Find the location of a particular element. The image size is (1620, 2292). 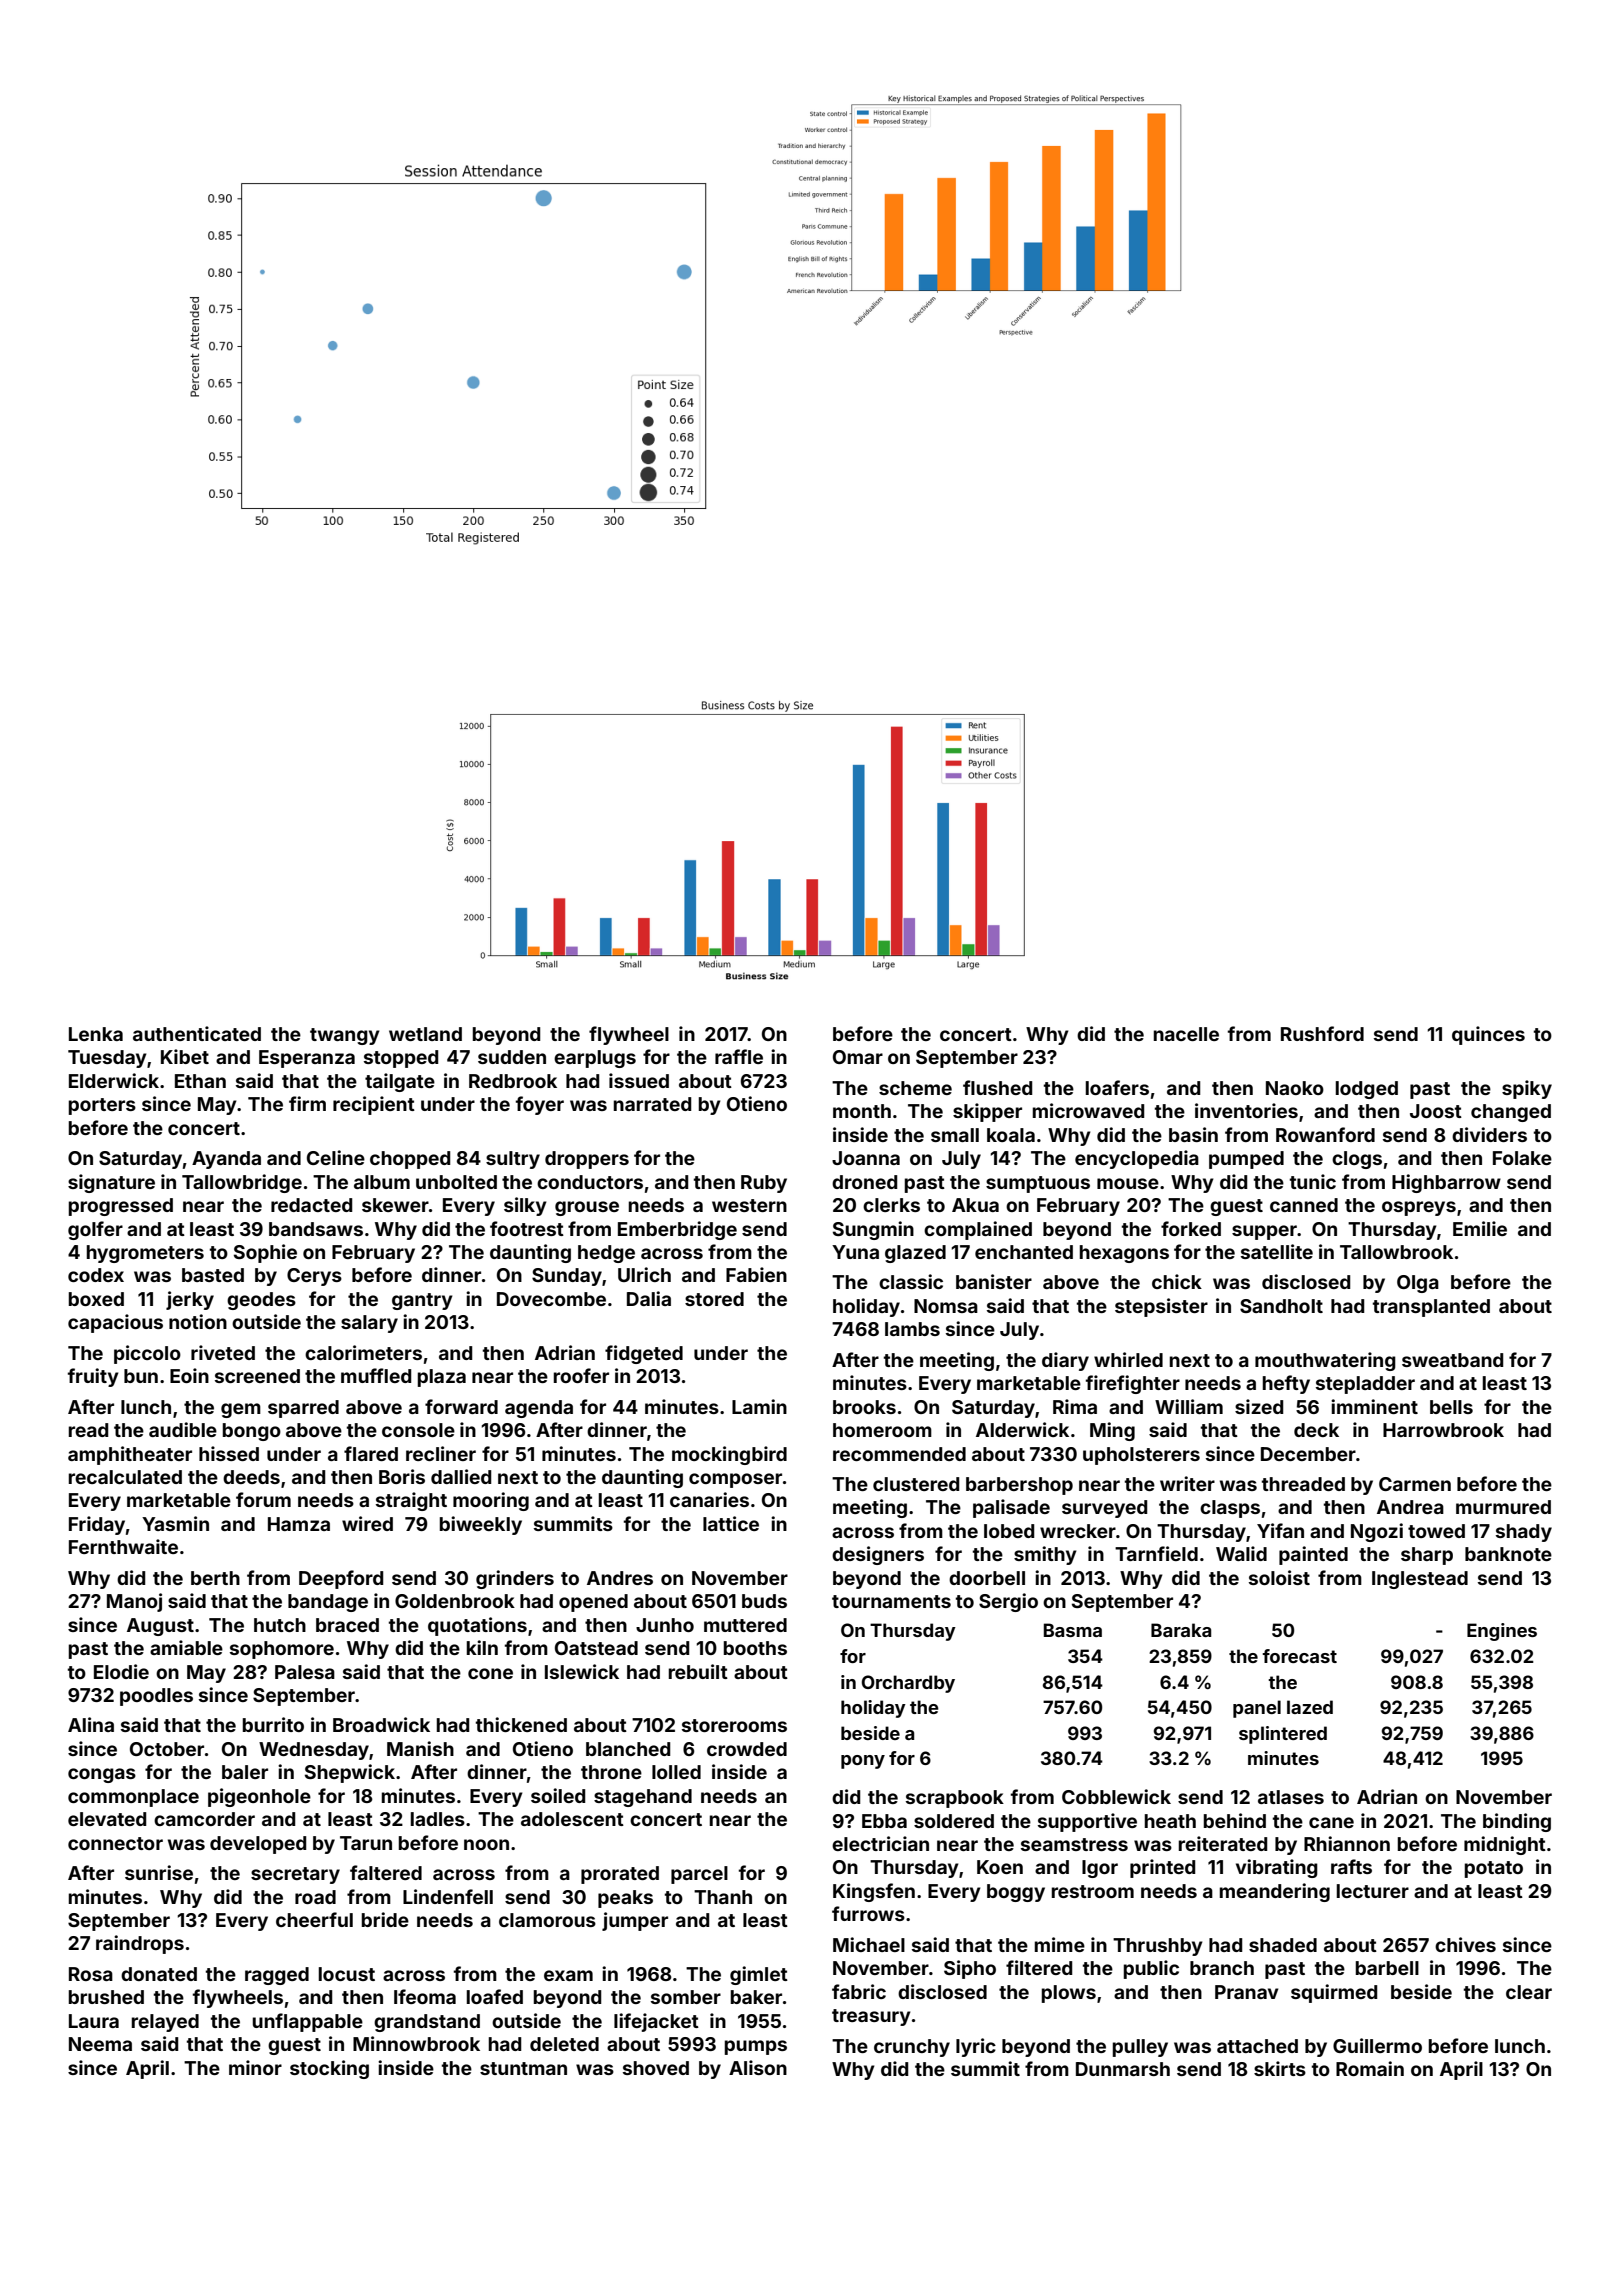

Romain is located at coordinates (1370, 2068).
